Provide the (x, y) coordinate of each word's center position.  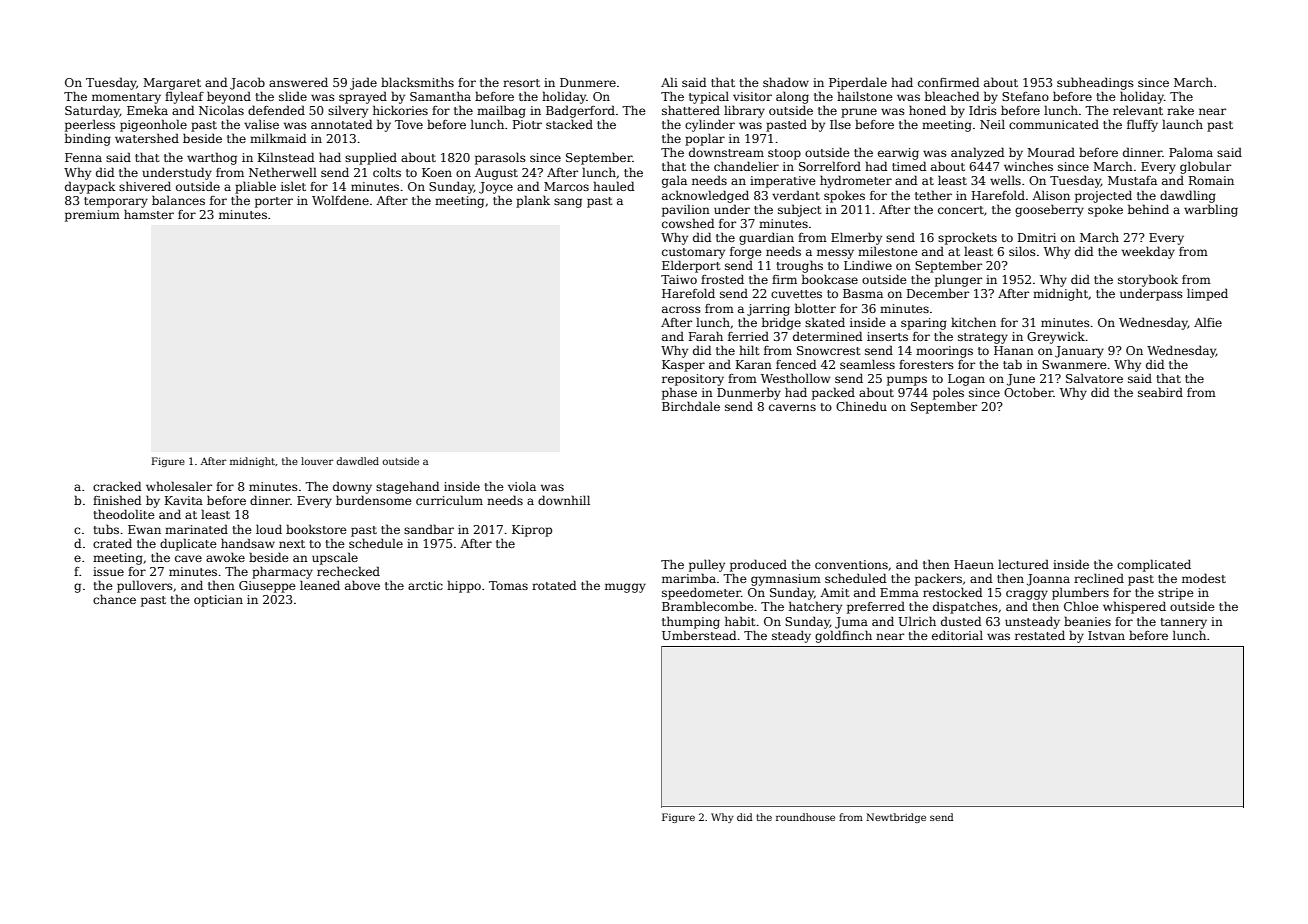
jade (363, 83)
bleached (952, 96)
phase (679, 393)
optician (218, 601)
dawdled (357, 461)
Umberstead (699, 635)
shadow (786, 82)
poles (948, 393)
